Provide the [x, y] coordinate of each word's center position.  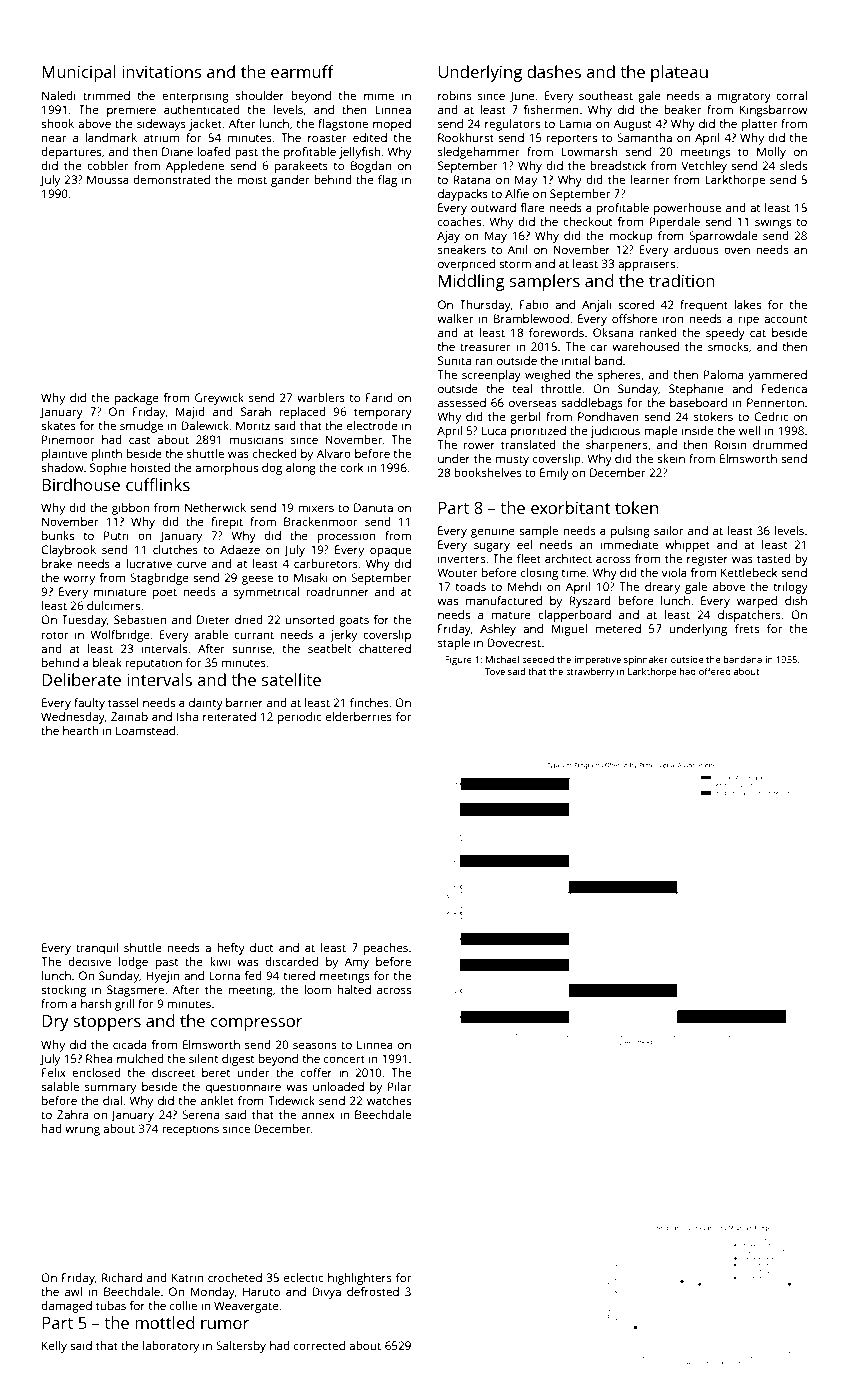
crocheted [235, 1277]
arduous [696, 249]
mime [379, 95]
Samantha [644, 137]
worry [79, 580]
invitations [162, 72]
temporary [383, 413]
